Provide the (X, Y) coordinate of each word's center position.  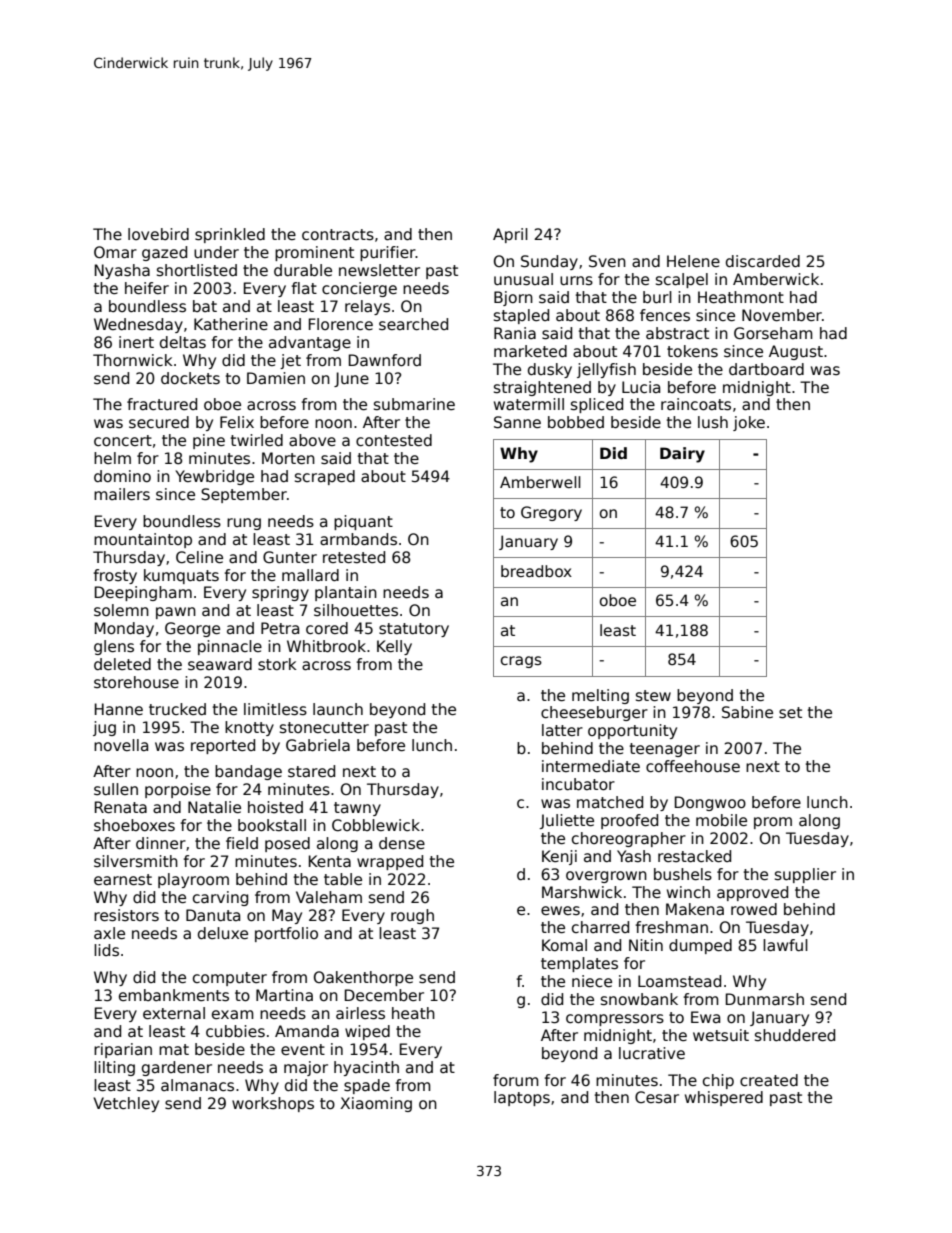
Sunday (549, 262)
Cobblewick (376, 825)
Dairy (682, 455)
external (174, 1013)
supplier (805, 875)
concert (123, 440)
